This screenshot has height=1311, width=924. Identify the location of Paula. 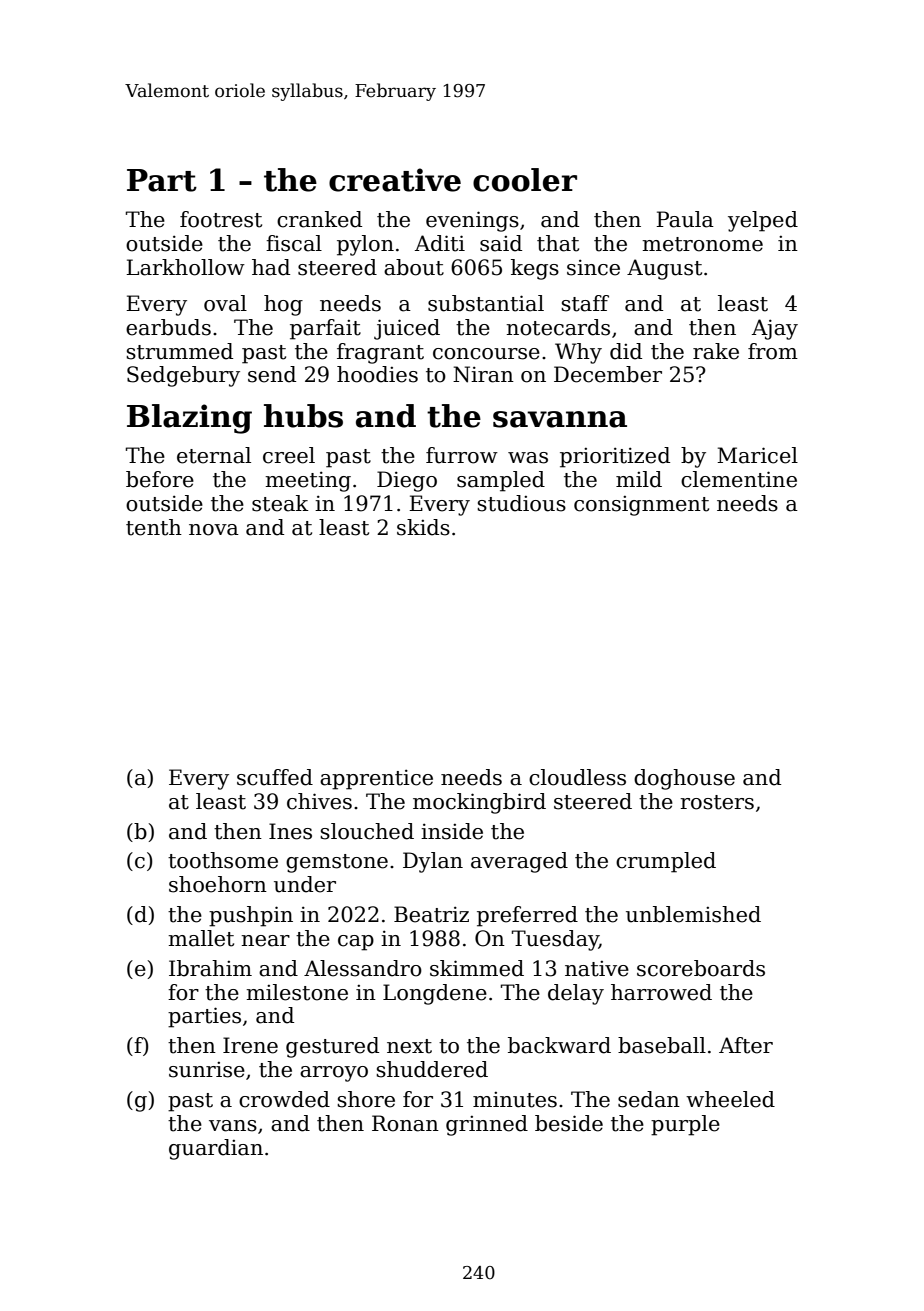
(685, 219).
